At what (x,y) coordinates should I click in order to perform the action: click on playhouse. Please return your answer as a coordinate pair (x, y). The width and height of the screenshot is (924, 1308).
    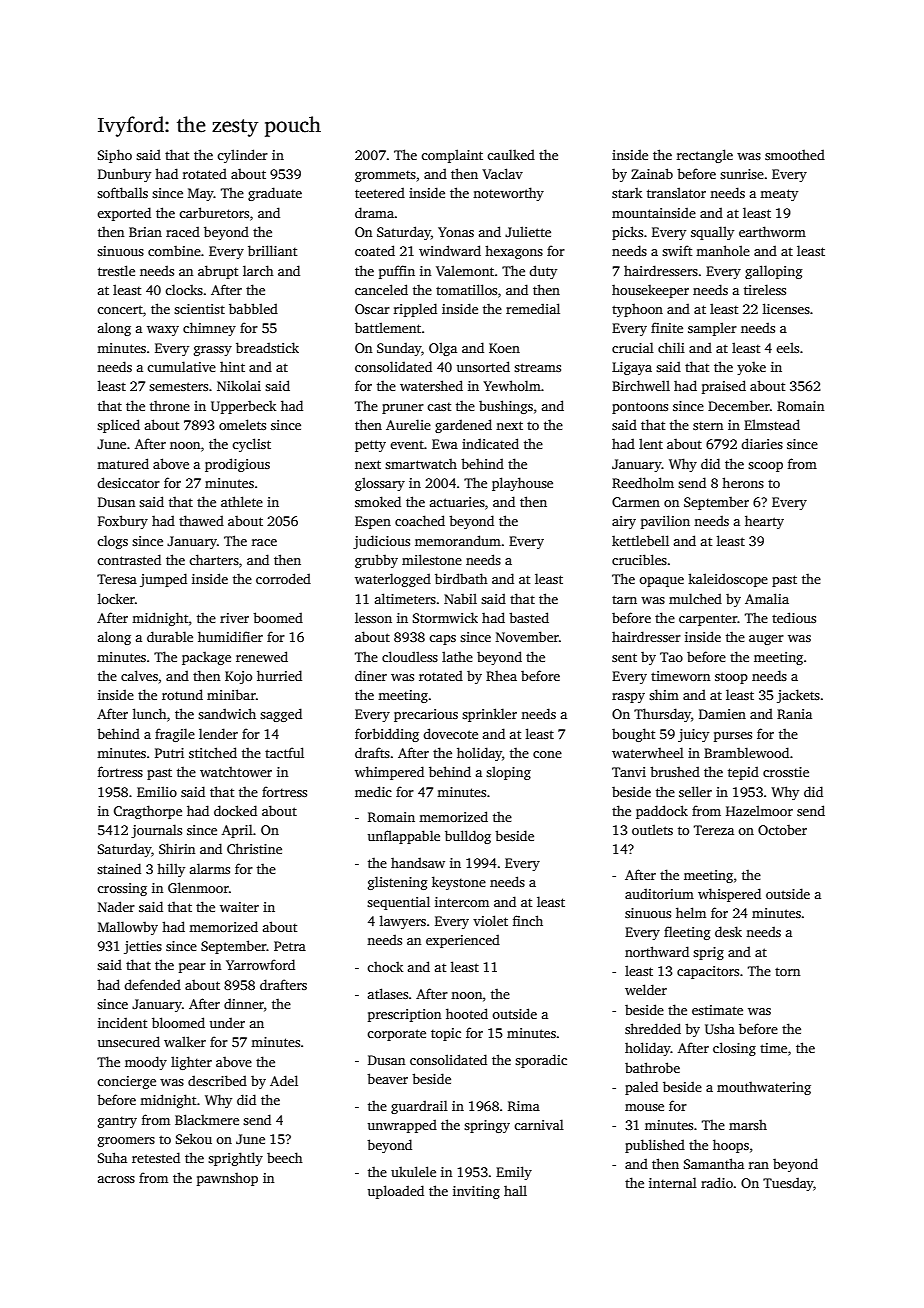
    Looking at the image, I should click on (522, 484).
